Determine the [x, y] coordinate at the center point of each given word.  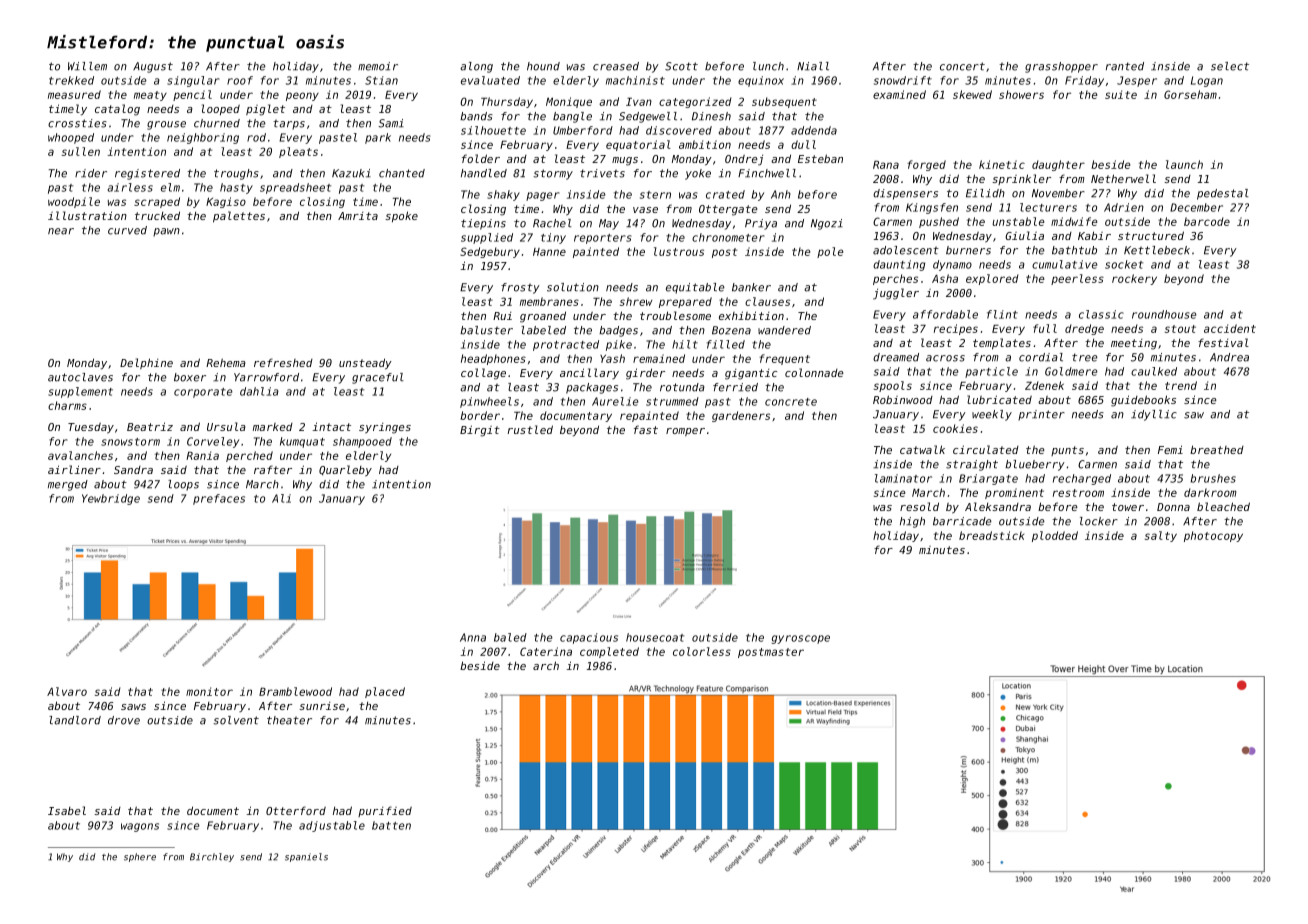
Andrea [1229, 357]
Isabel [67, 810]
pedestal [1222, 194]
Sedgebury [490, 252]
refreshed [283, 362]
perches [895, 279]
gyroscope [801, 639]
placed [385, 692]
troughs [236, 174]
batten [391, 825]
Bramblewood [295, 691]
